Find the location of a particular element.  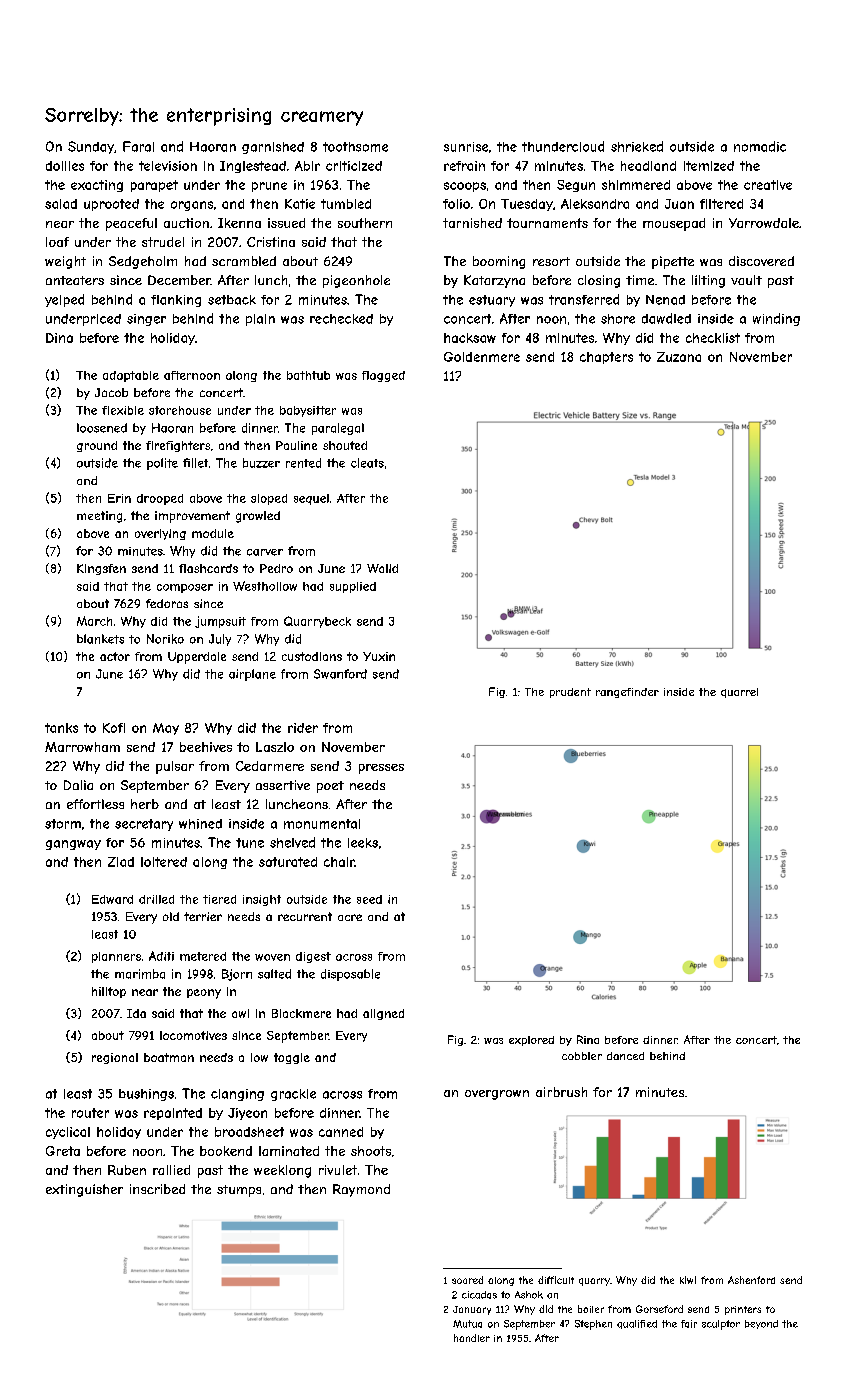

strudel is located at coordinates (163, 242).
